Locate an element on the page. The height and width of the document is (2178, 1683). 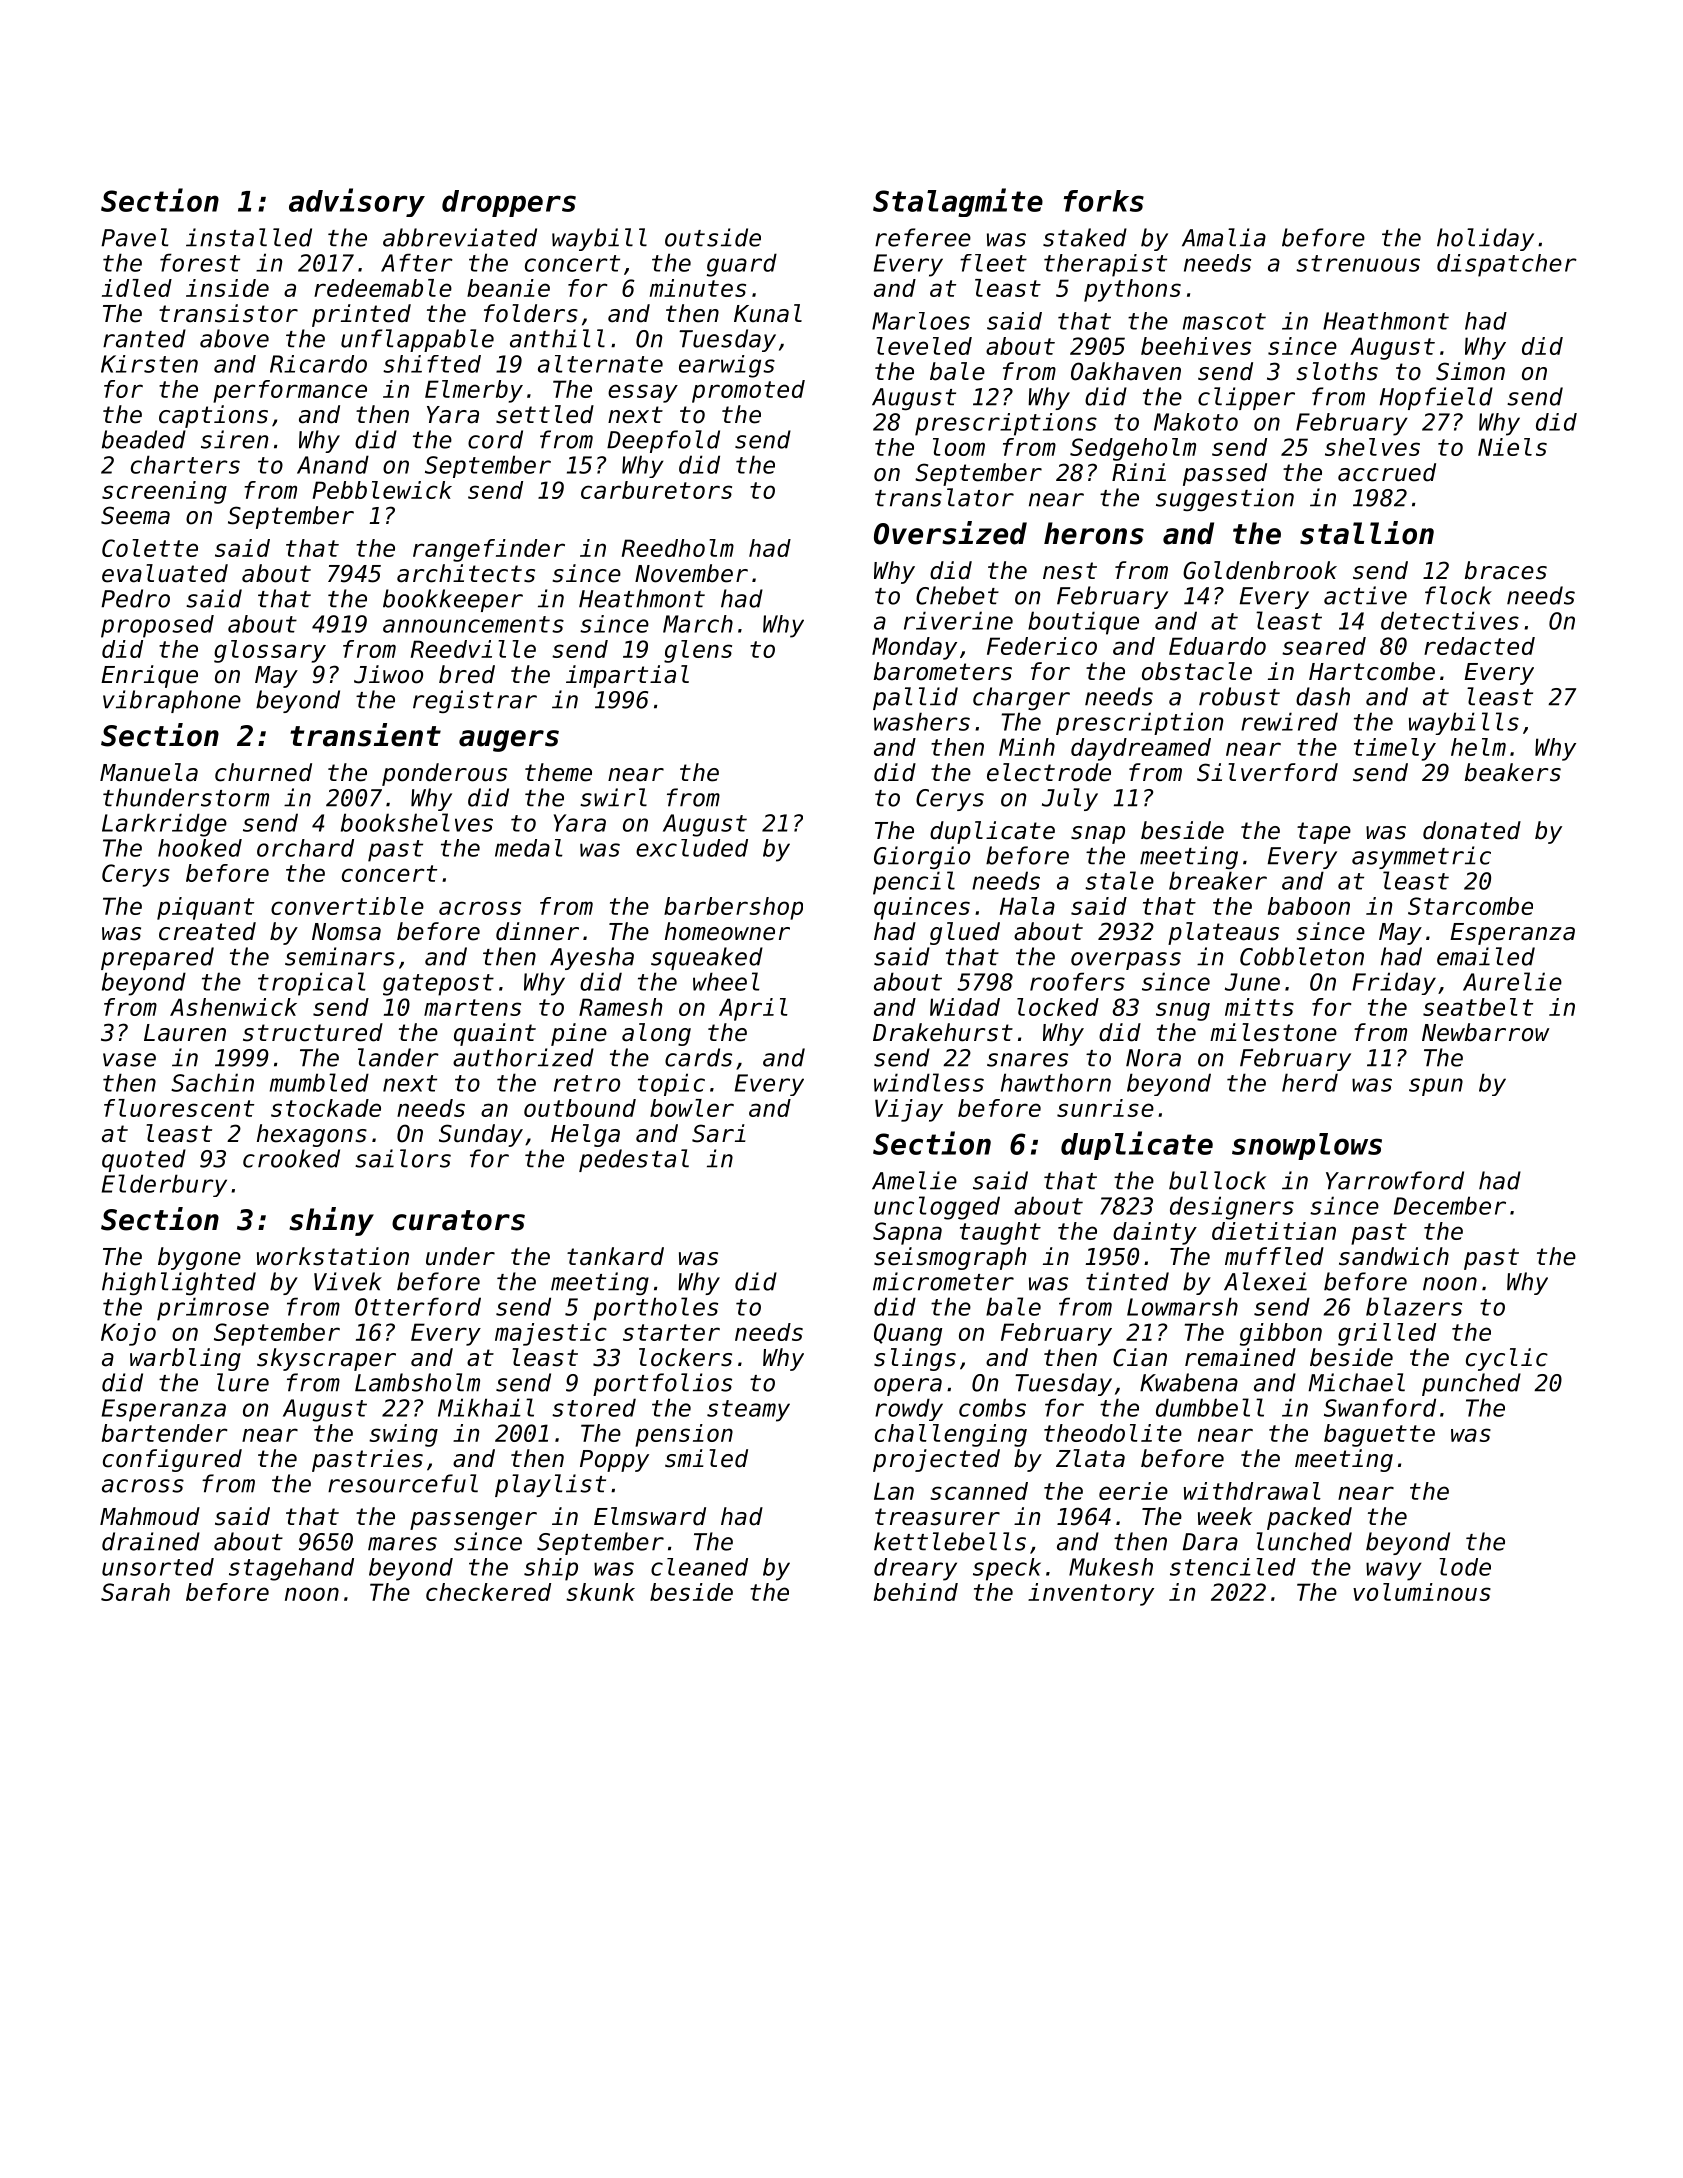
quoted is located at coordinates (144, 1160).
